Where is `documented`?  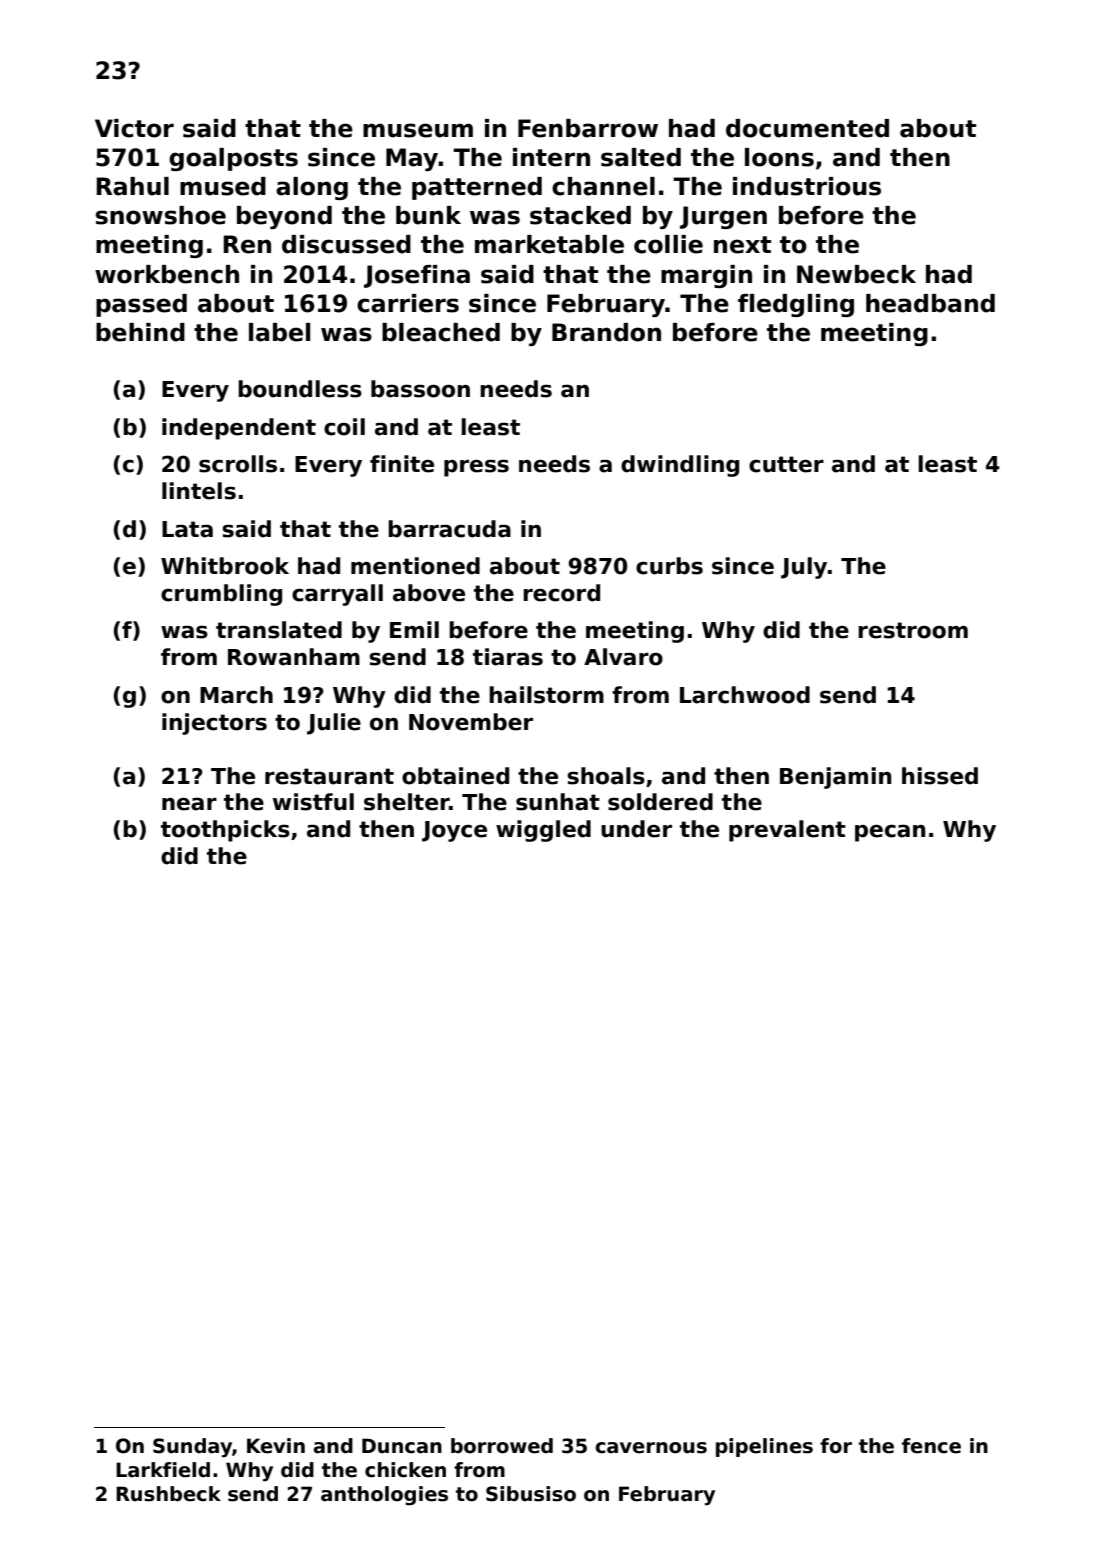
documented is located at coordinates (807, 128).
